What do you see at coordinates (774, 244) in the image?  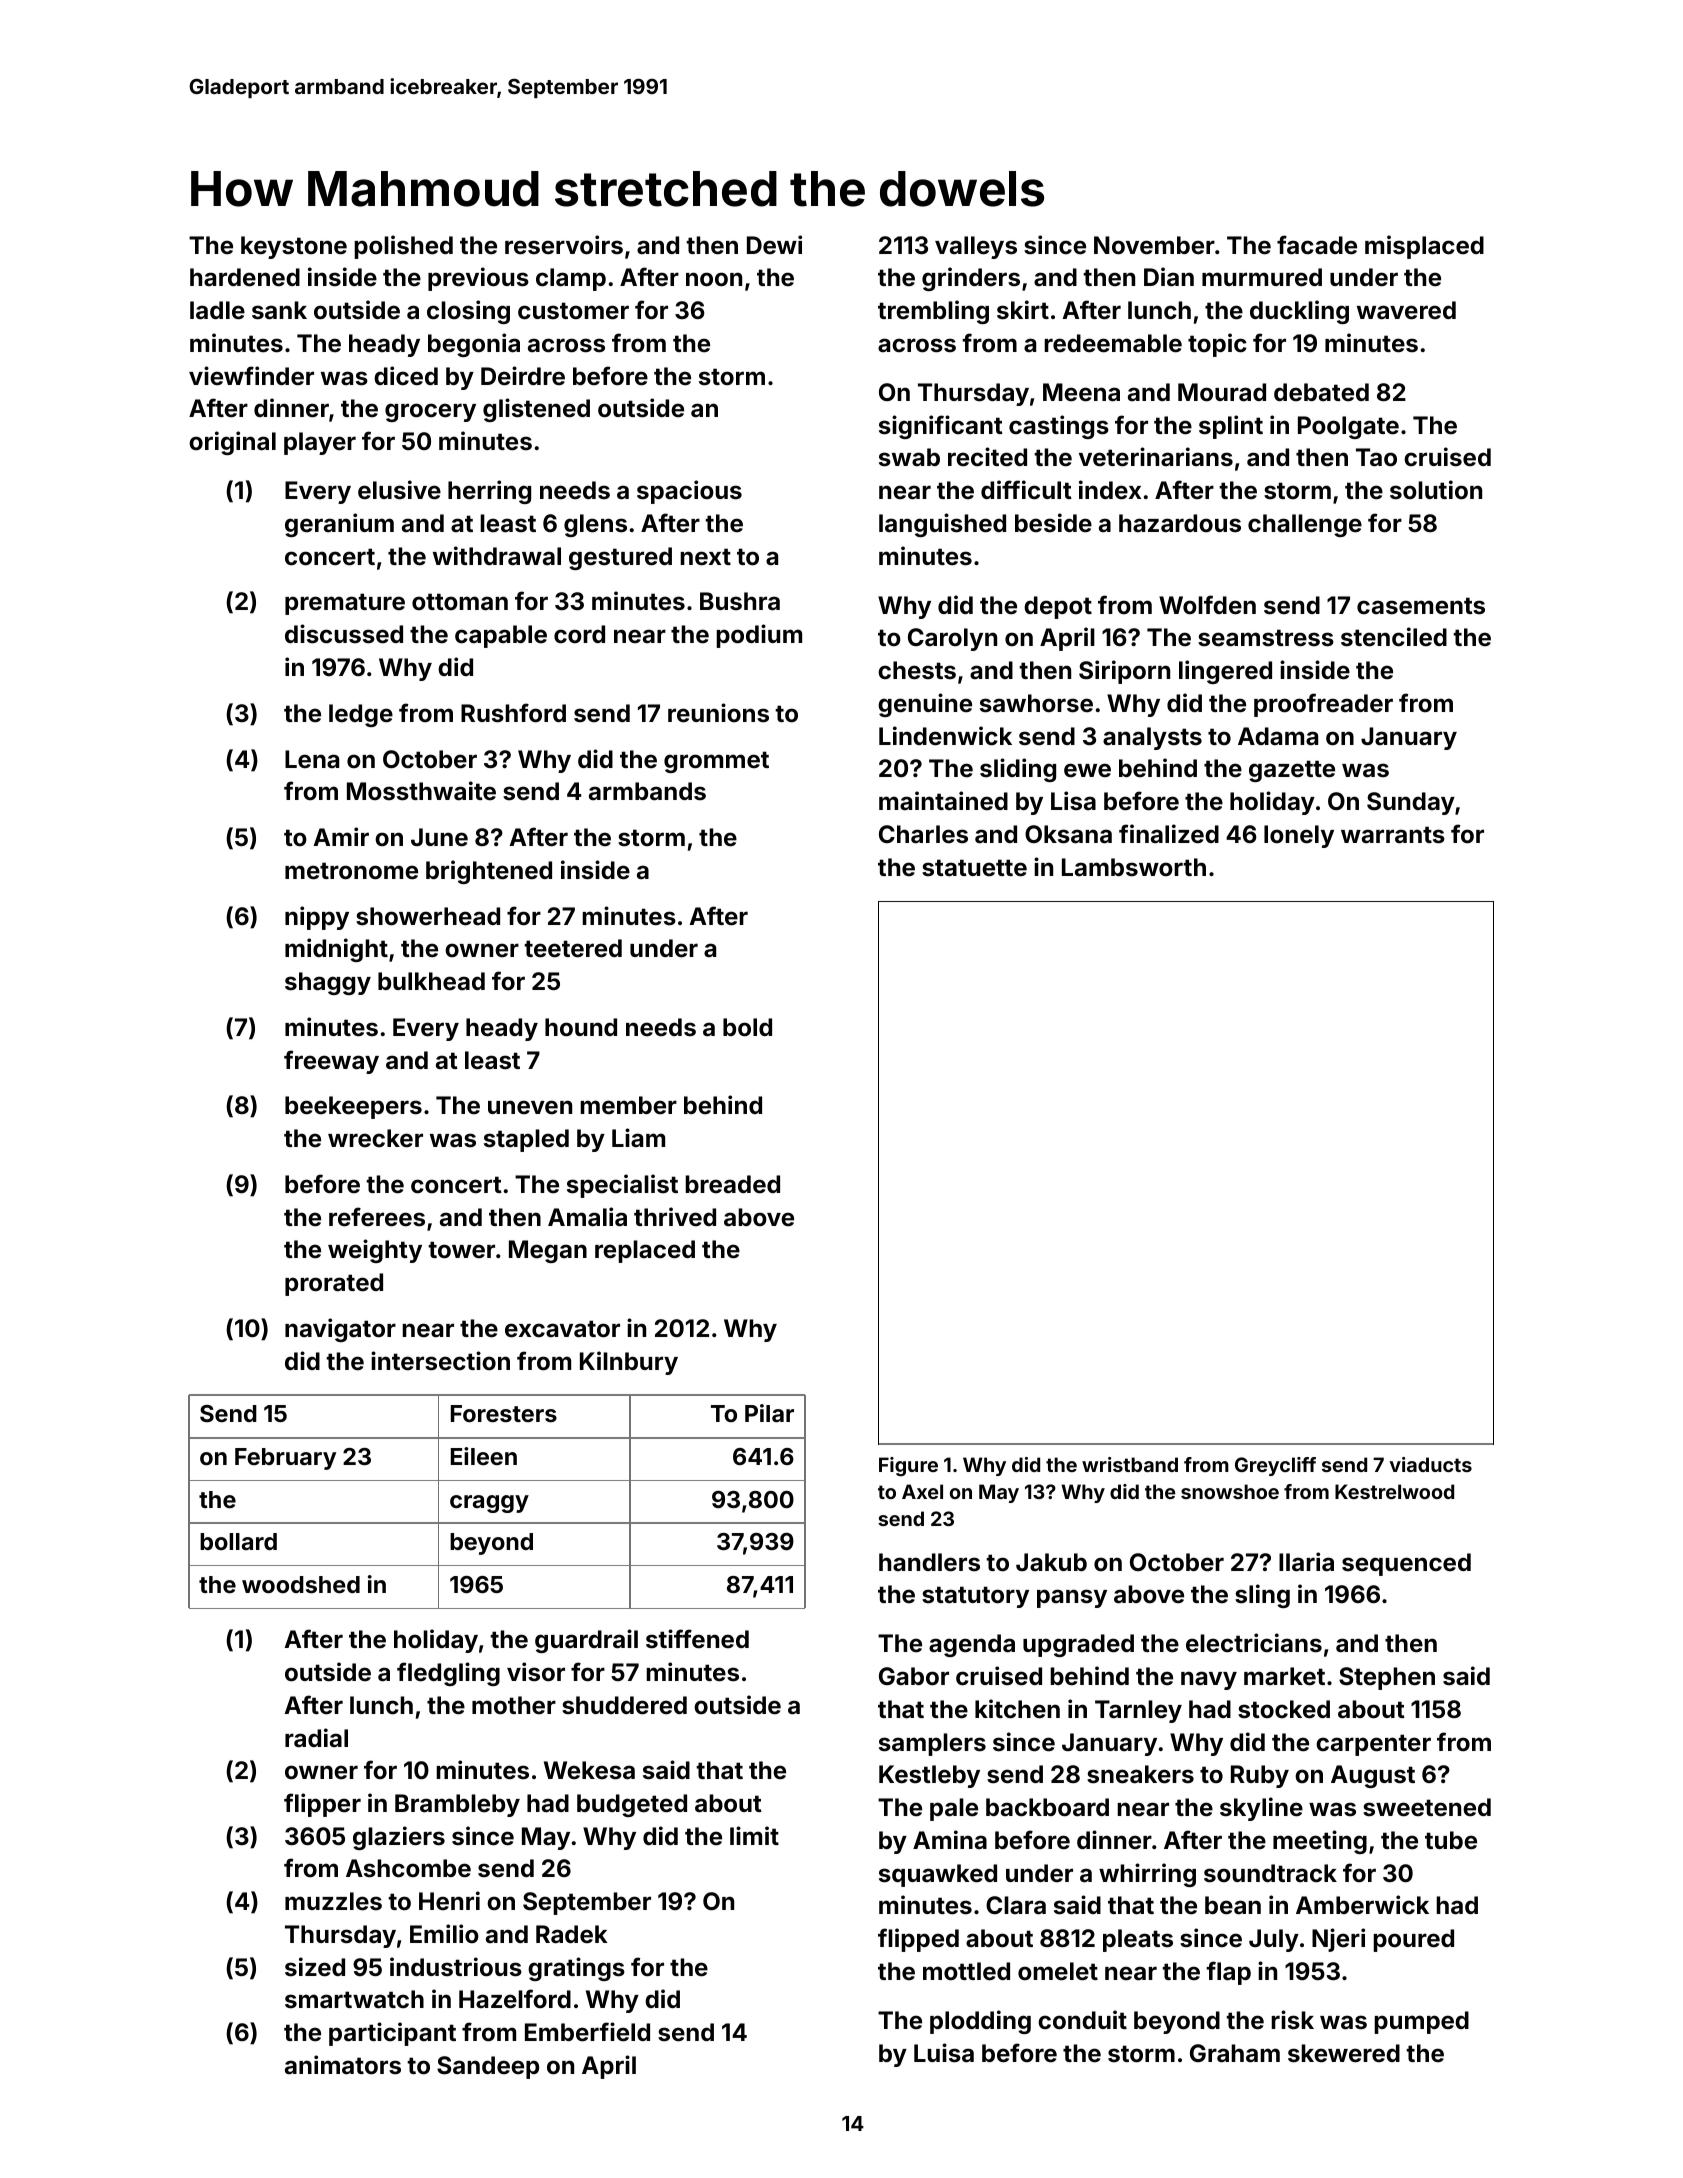 I see `Dewi` at bounding box center [774, 244].
